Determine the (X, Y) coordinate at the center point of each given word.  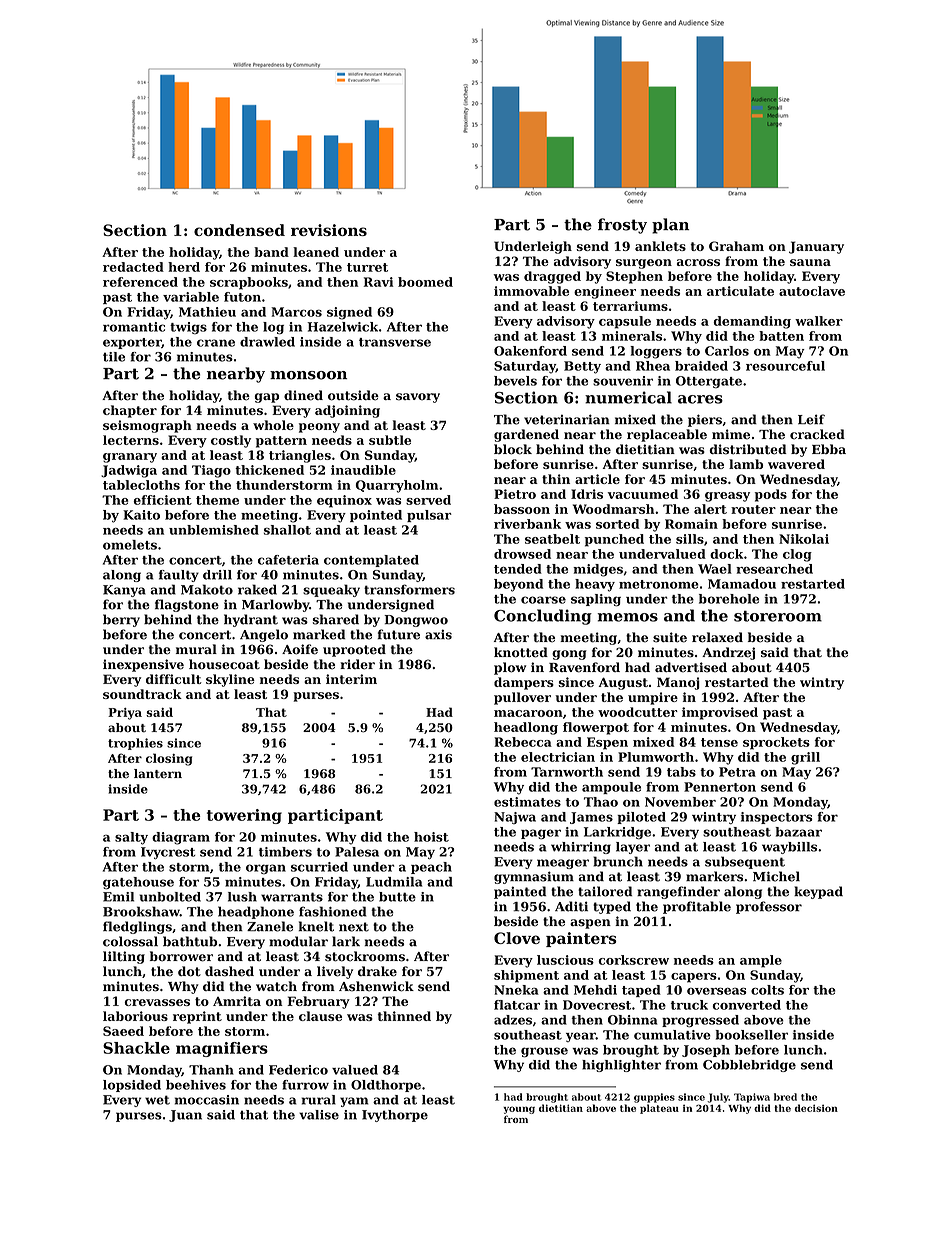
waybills (789, 848)
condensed (239, 230)
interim (351, 679)
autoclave (812, 291)
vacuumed (643, 494)
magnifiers (222, 1049)
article (597, 479)
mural (196, 649)
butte (397, 897)
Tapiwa (752, 1098)
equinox (344, 501)
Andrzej (728, 653)
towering (244, 816)
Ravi (378, 282)
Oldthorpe (386, 1086)
